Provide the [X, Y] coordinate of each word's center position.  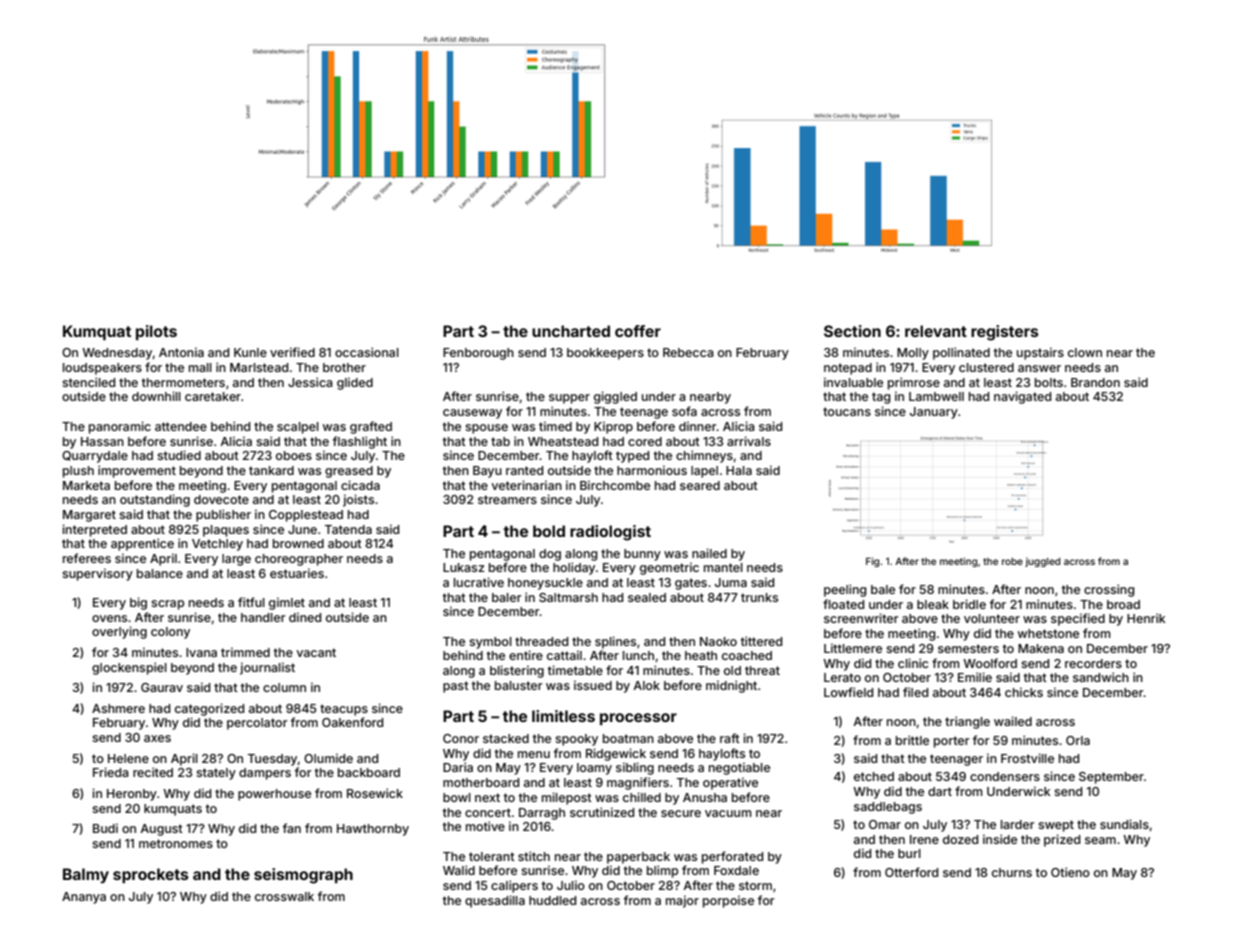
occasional [367, 352]
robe [1012, 561]
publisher [223, 515]
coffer [638, 331]
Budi [105, 828]
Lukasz [464, 567]
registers [1005, 333]
